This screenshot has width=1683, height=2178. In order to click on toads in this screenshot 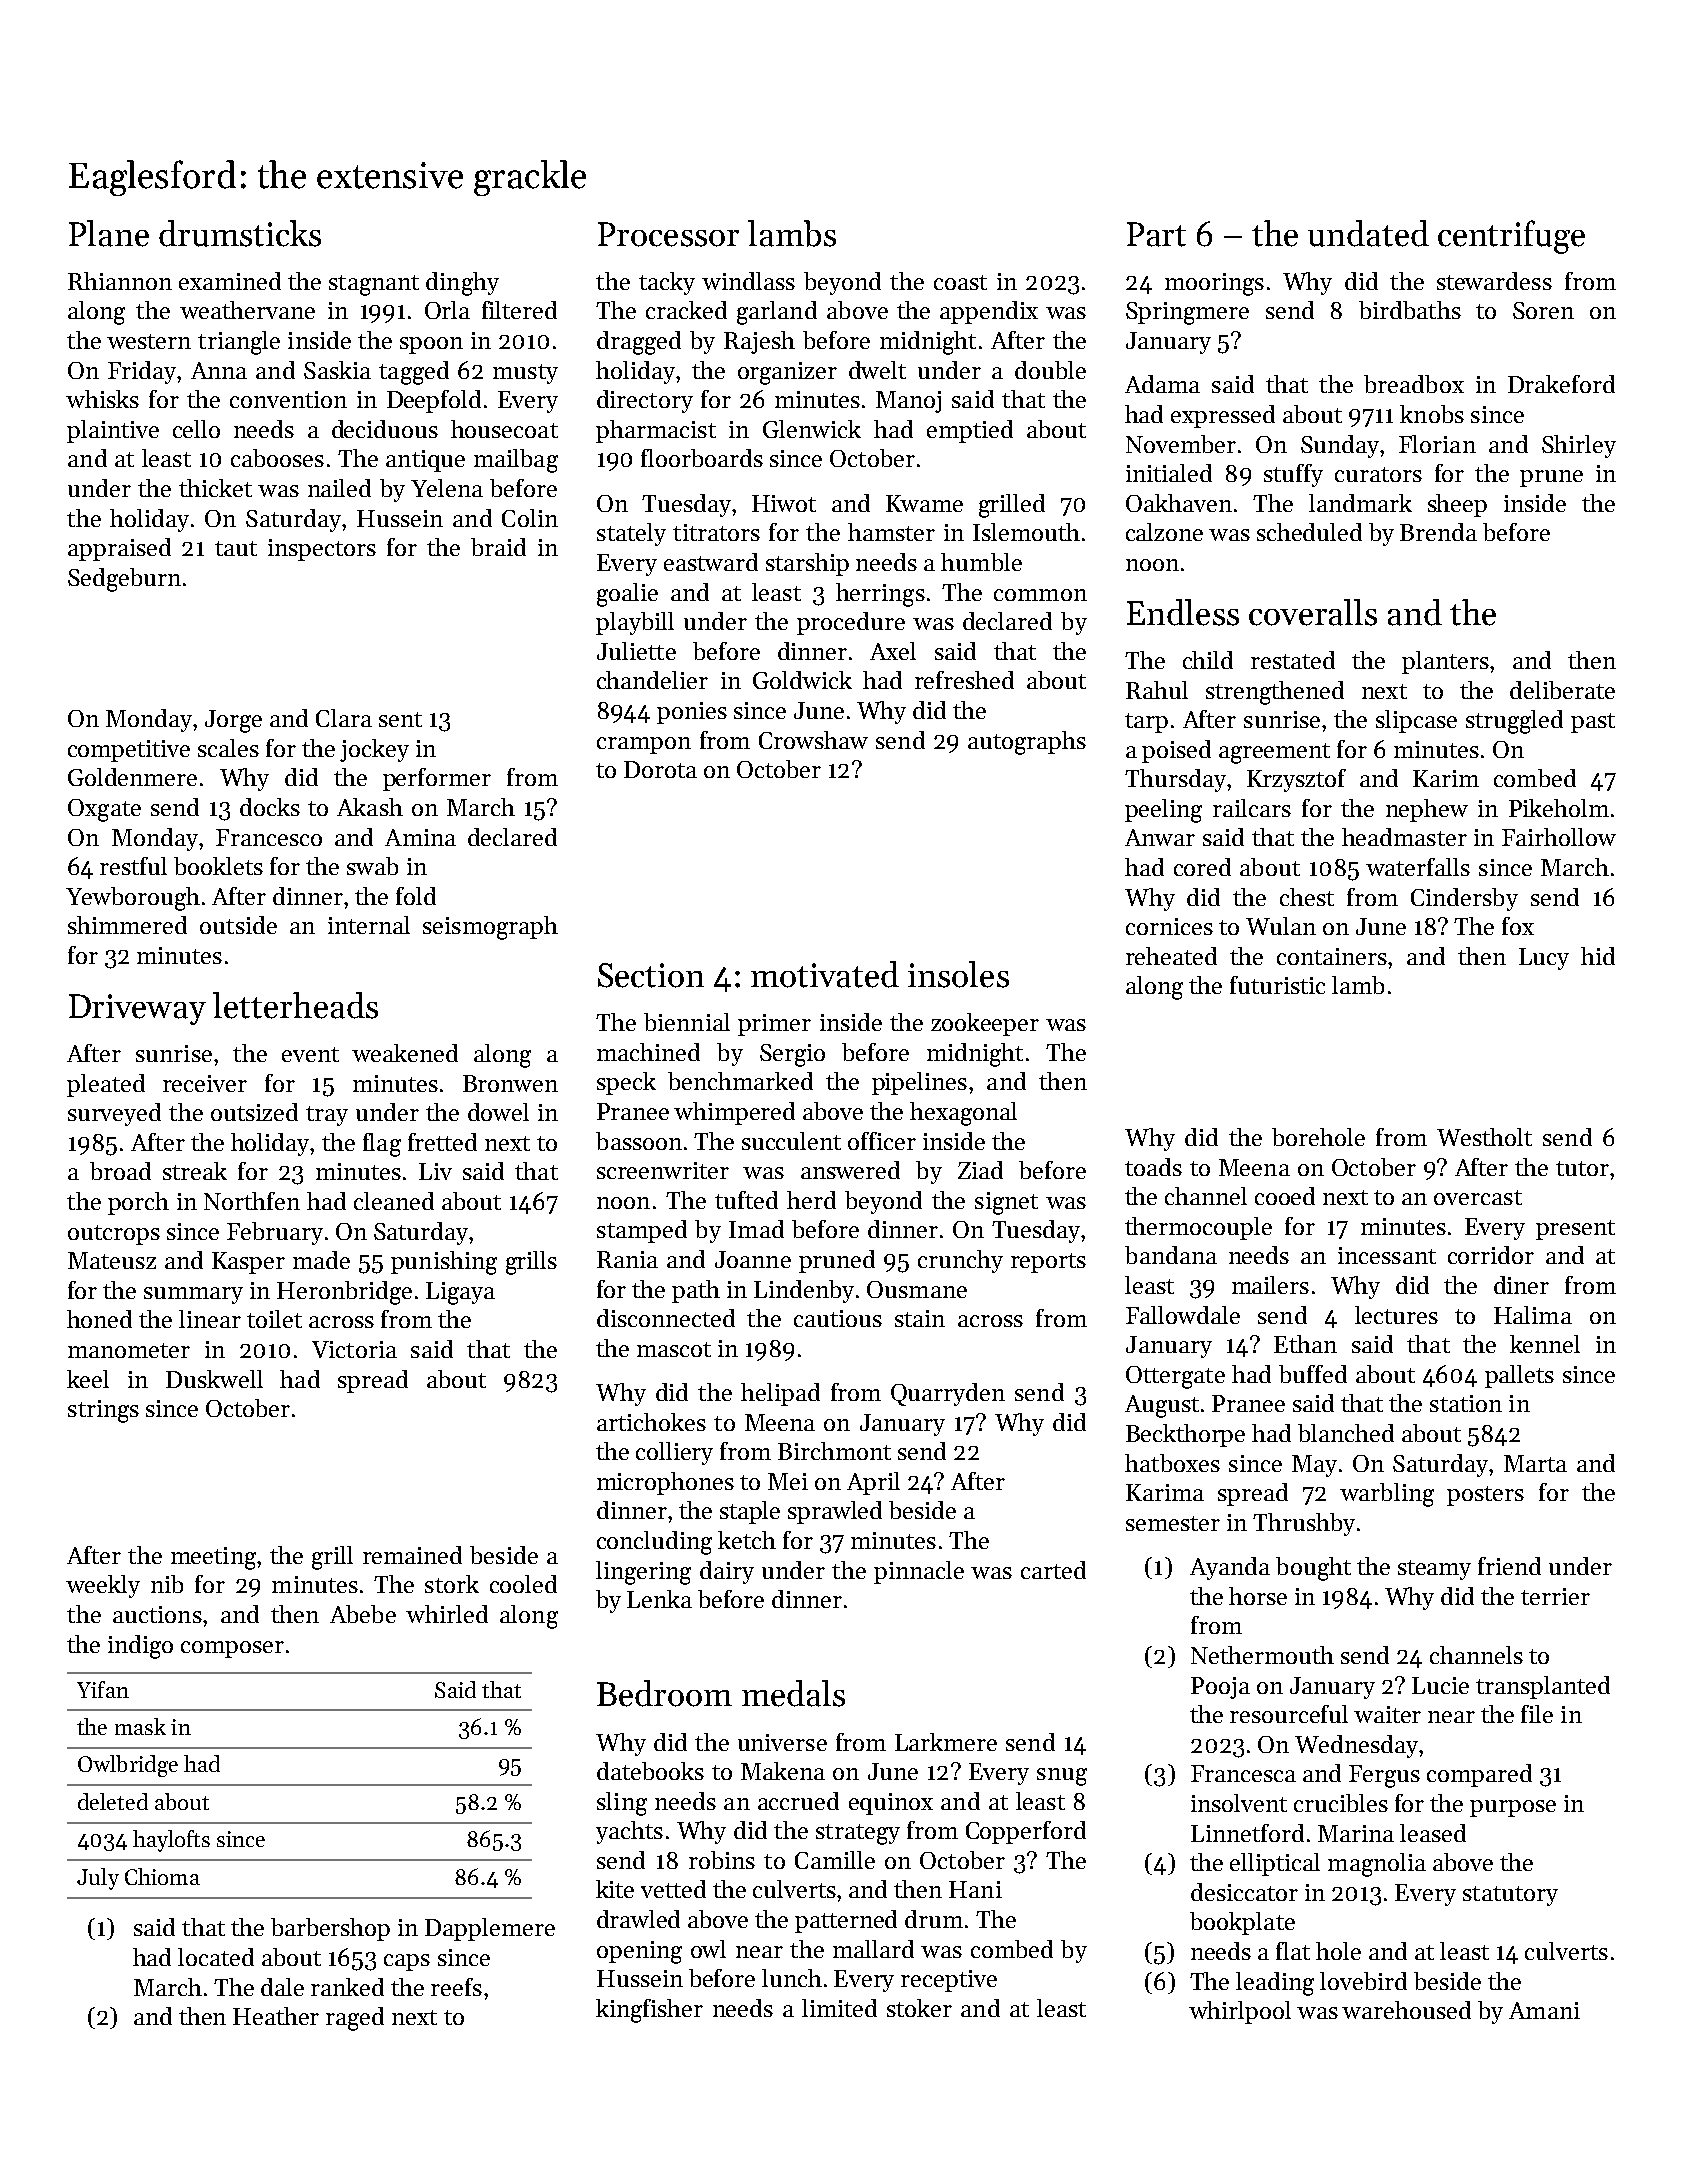, I will do `click(1153, 1167)`.
